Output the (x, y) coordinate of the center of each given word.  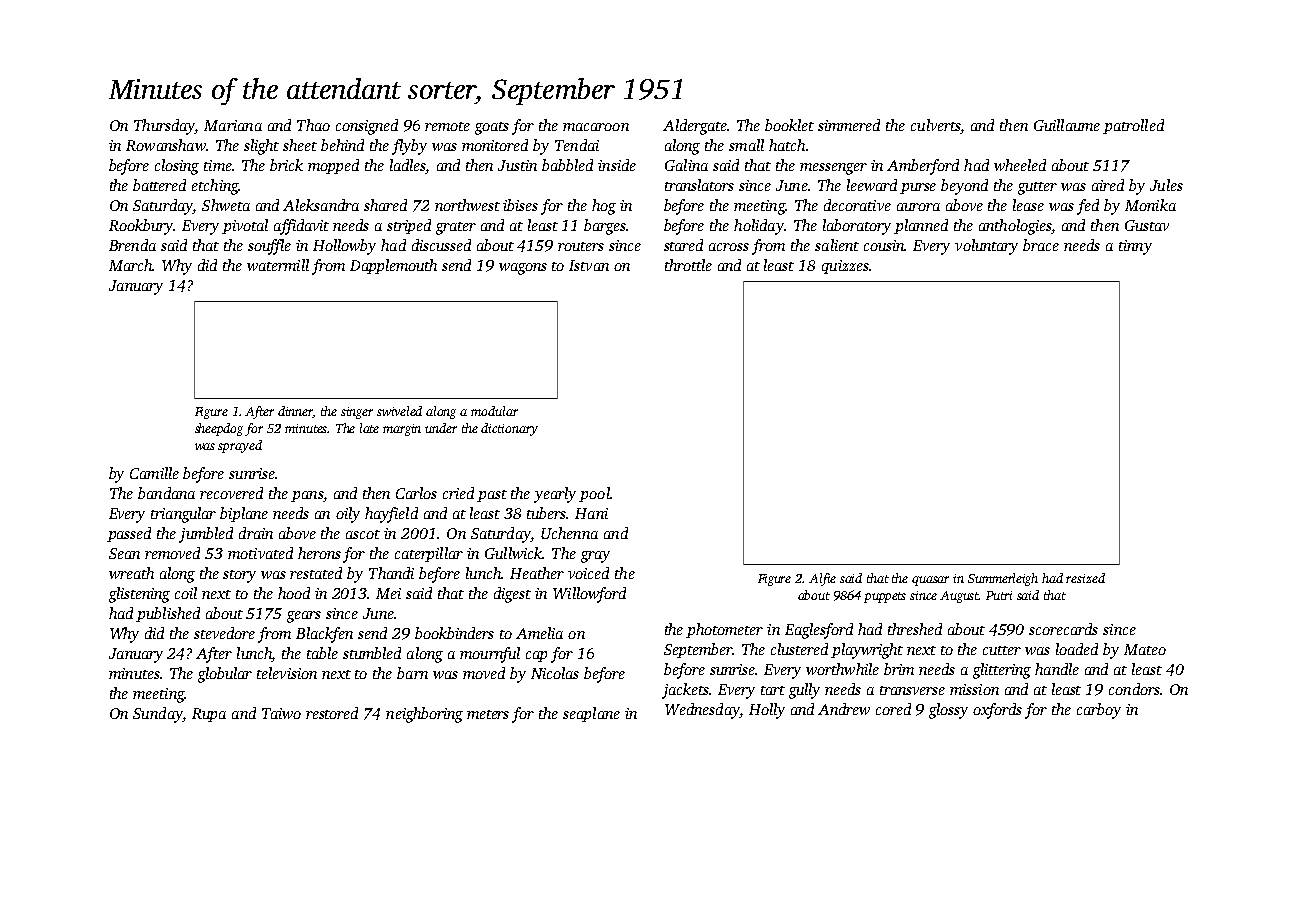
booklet (789, 125)
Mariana (233, 125)
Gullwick (513, 553)
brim (899, 669)
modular (494, 411)
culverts (935, 125)
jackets (685, 691)
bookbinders (454, 633)
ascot (363, 534)
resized (1085, 578)
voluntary (986, 247)
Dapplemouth (393, 266)
